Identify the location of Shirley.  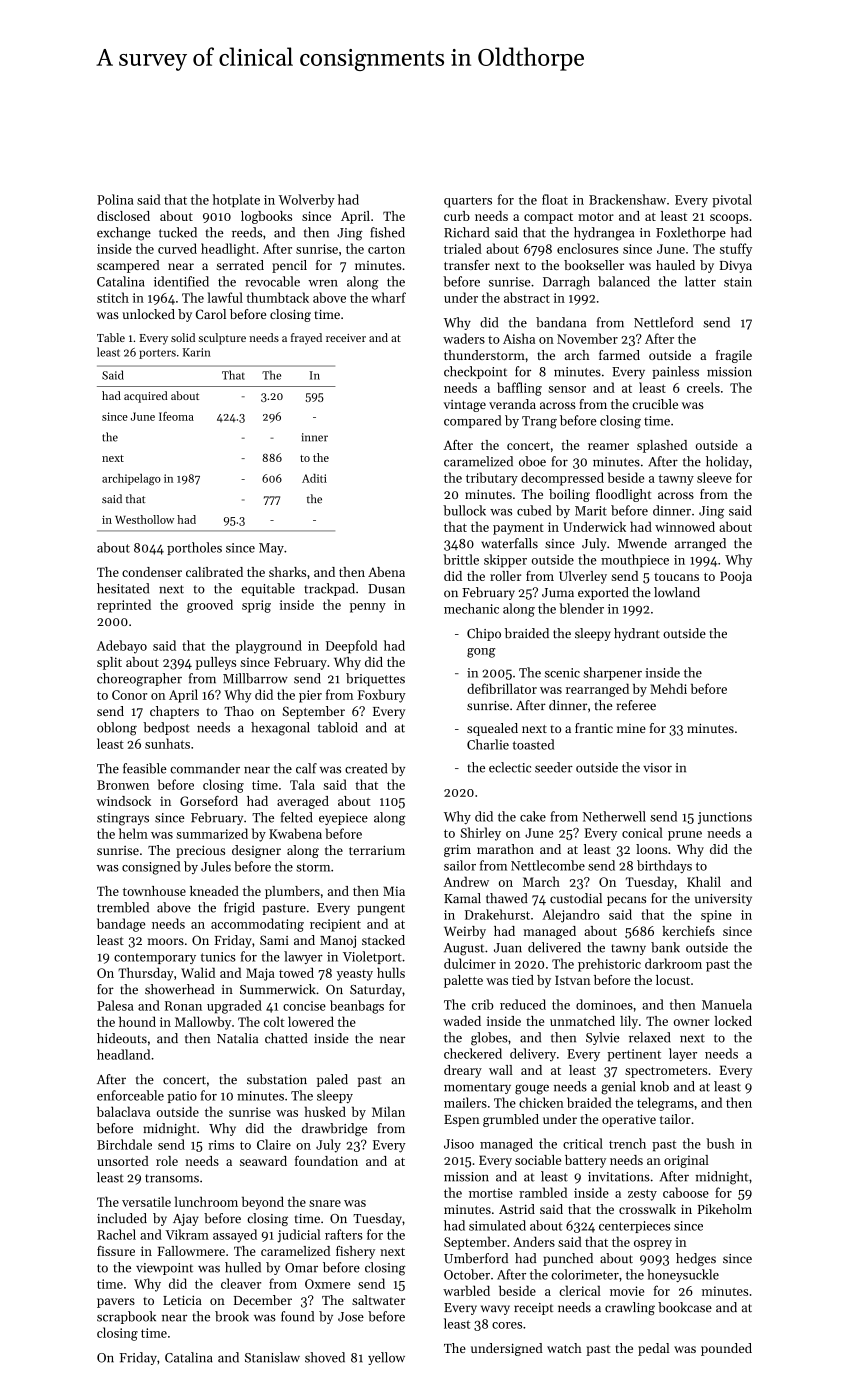
(481, 834).
